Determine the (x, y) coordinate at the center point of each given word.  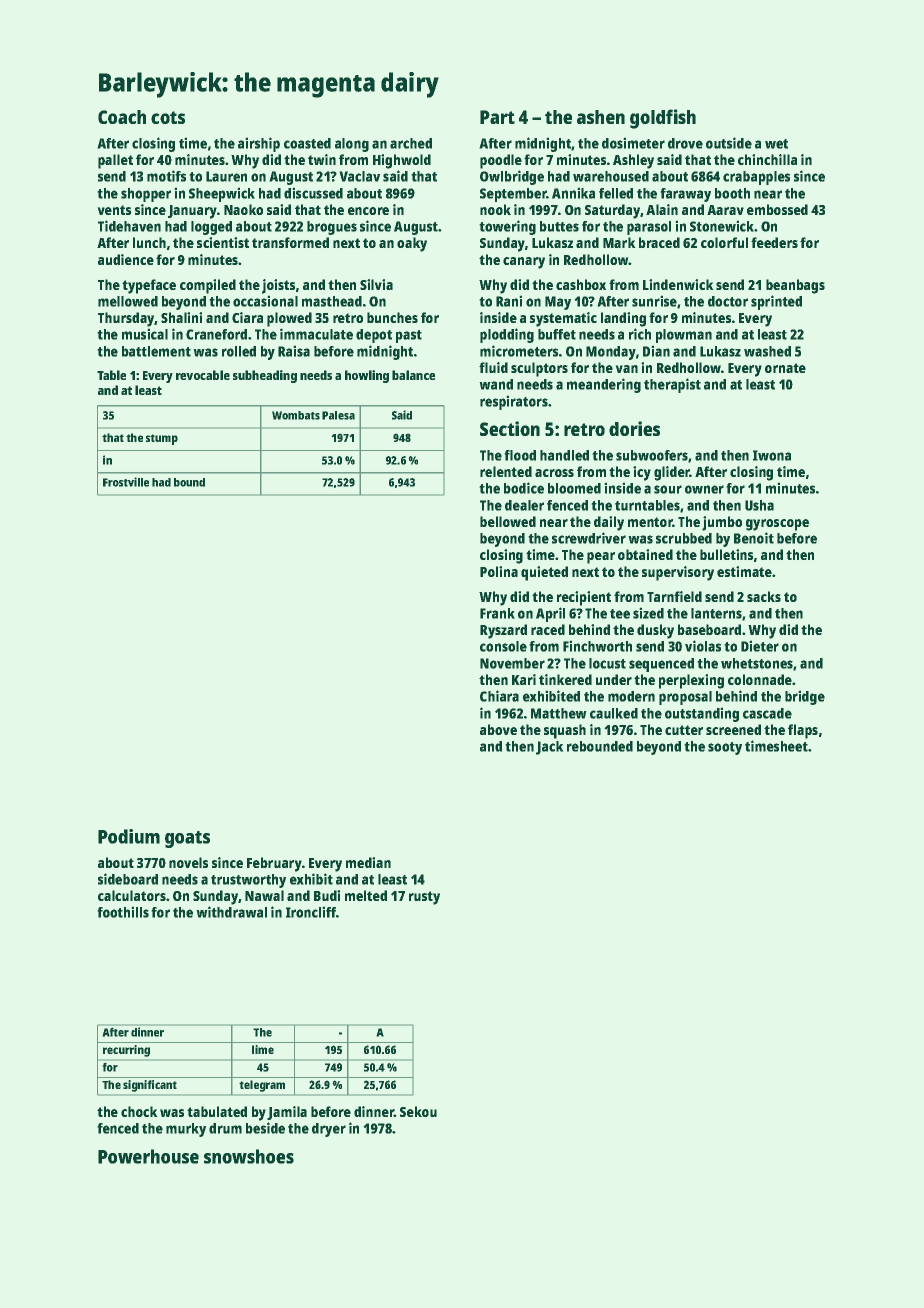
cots (168, 117)
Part (497, 117)
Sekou (418, 1111)
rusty (424, 898)
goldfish (663, 119)
